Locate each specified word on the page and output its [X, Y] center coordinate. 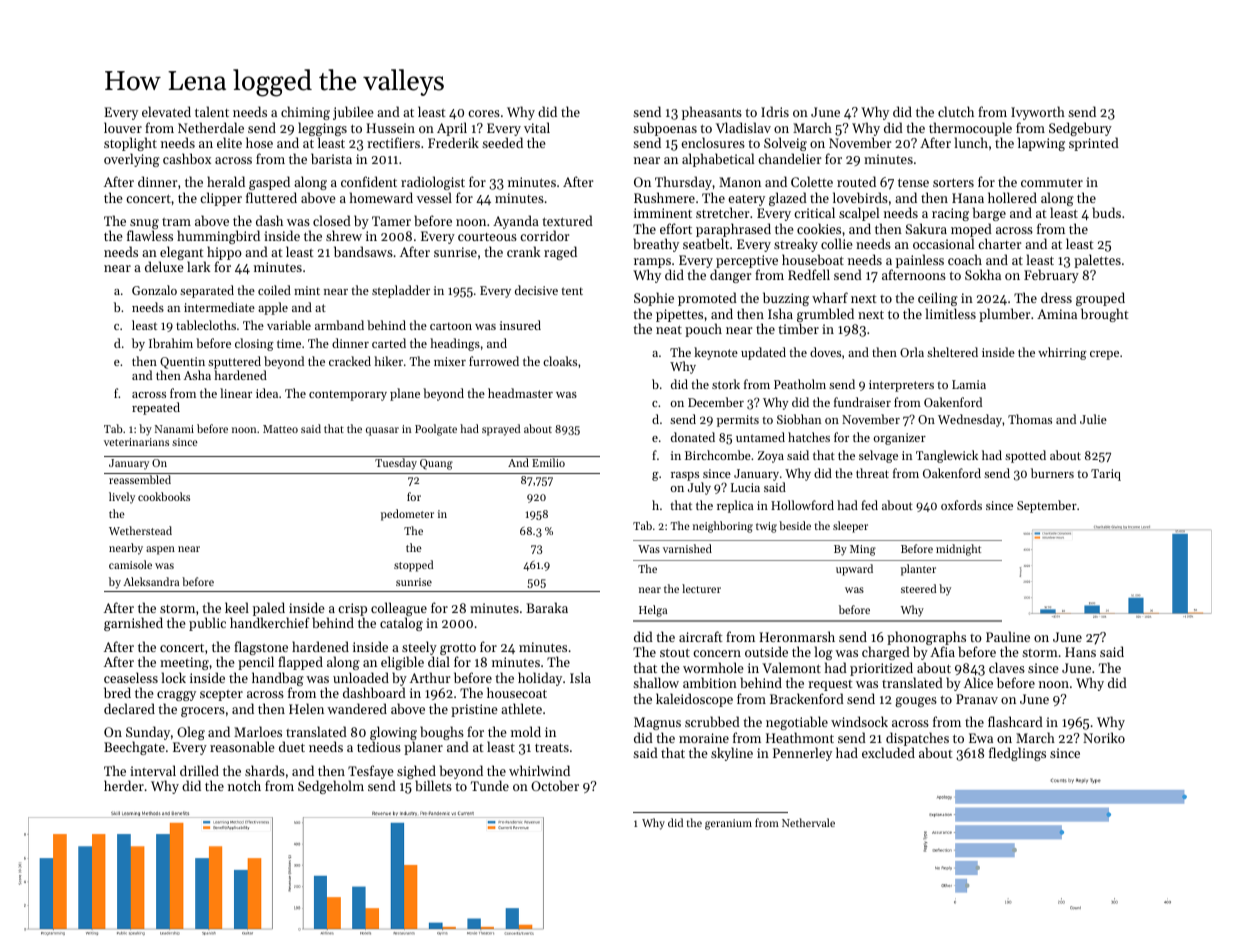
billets [433, 785]
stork [726, 384]
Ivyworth [1038, 113]
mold [526, 731]
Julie [1093, 419]
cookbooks [164, 496]
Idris [775, 111]
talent [212, 111]
